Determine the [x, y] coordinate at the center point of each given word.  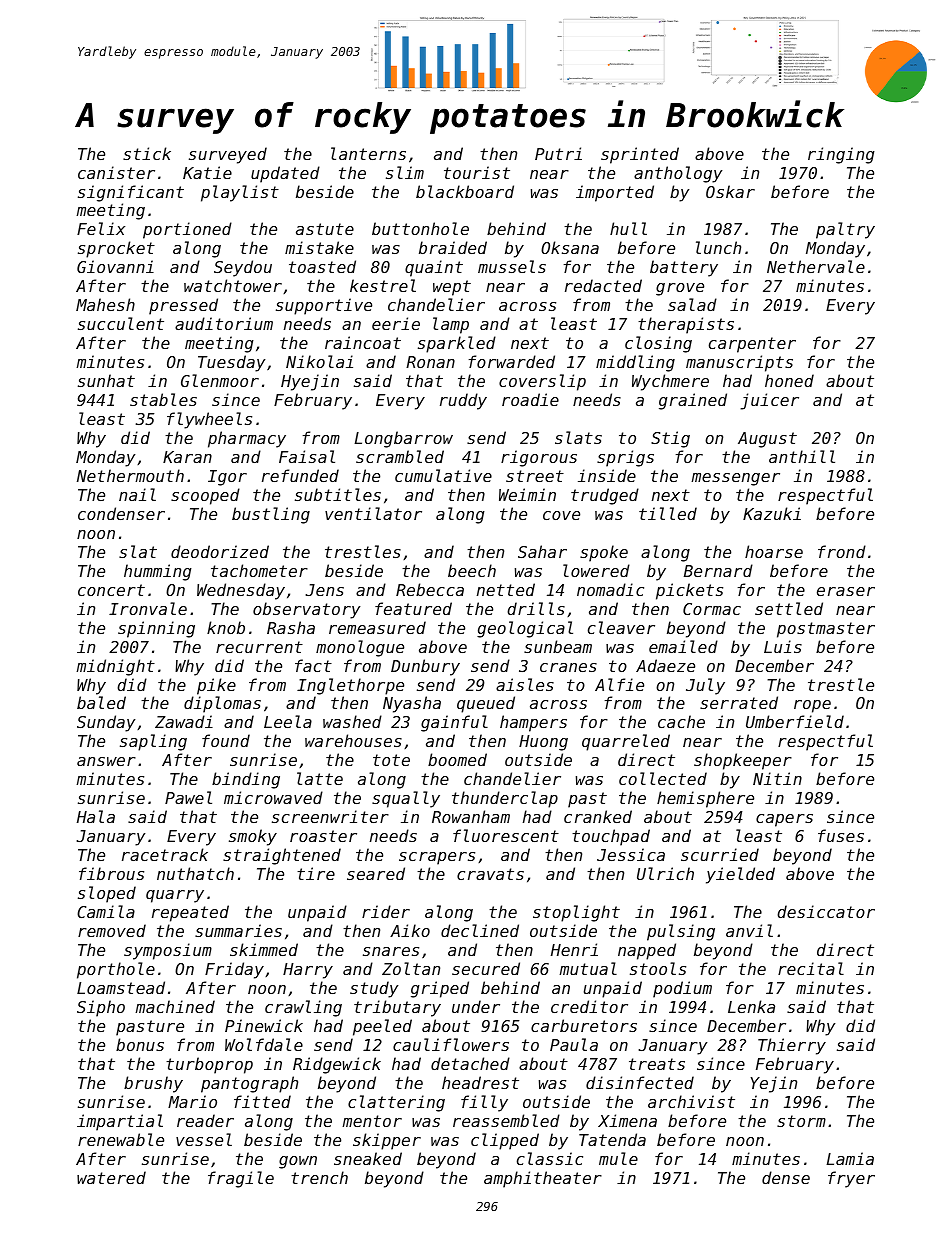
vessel [204, 1139]
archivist [691, 1101]
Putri [558, 153]
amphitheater [543, 1179]
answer [106, 761]
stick [147, 153]
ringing [841, 155]
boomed [457, 759]
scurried [720, 854]
